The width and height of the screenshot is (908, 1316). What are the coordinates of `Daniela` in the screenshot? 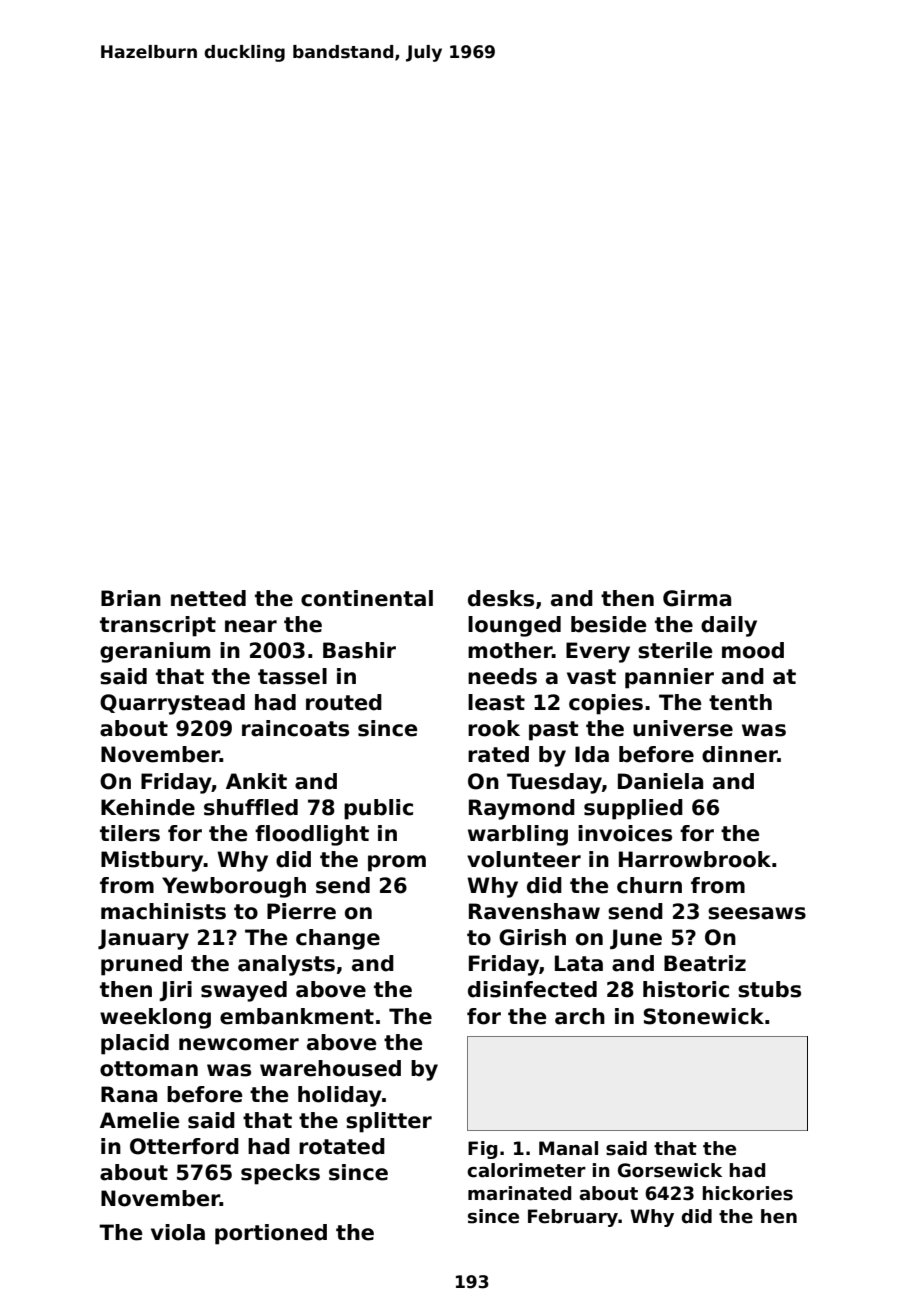 It's located at (660, 781).
